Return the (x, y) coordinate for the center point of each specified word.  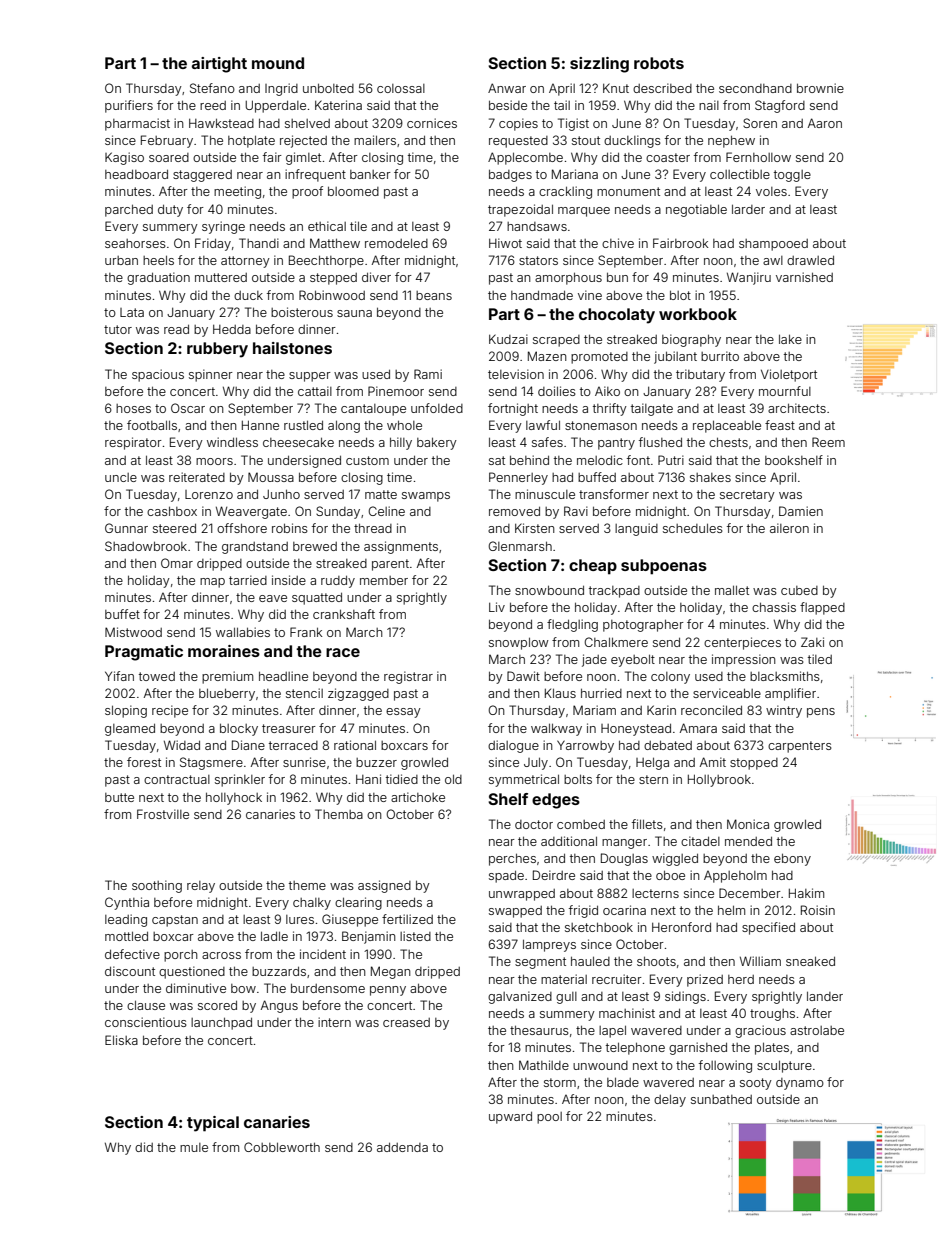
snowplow (519, 643)
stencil (304, 693)
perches (512, 859)
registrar (408, 677)
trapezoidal (520, 210)
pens (821, 713)
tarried (248, 580)
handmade (542, 295)
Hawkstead (221, 123)
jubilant (675, 357)
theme (307, 885)
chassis (774, 607)
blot (680, 295)
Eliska (121, 1040)
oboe (670, 875)
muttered (221, 277)
